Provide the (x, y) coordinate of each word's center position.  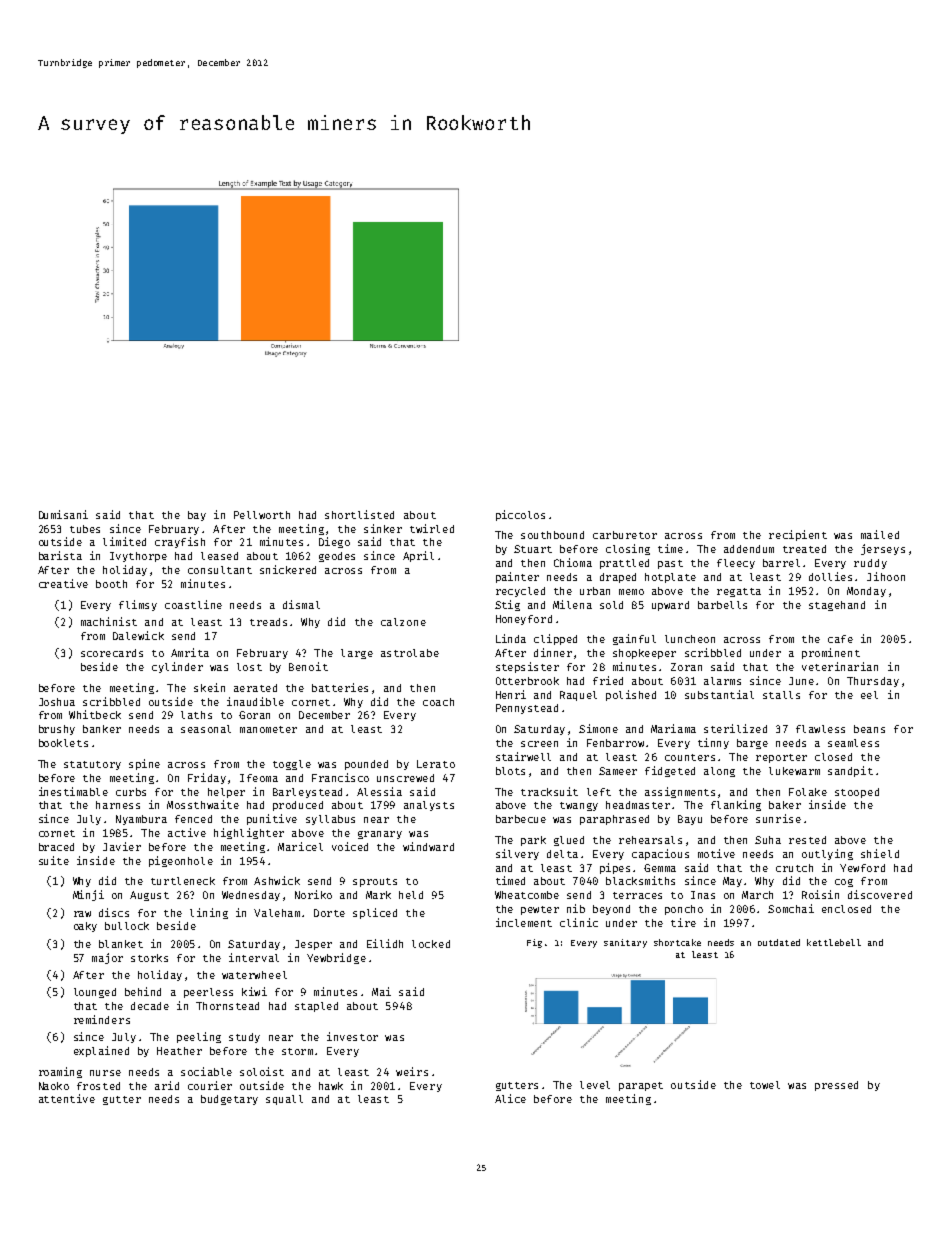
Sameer (618, 771)
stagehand (837, 606)
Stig (507, 605)
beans (869, 729)
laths (196, 715)
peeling (199, 1037)
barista (60, 555)
